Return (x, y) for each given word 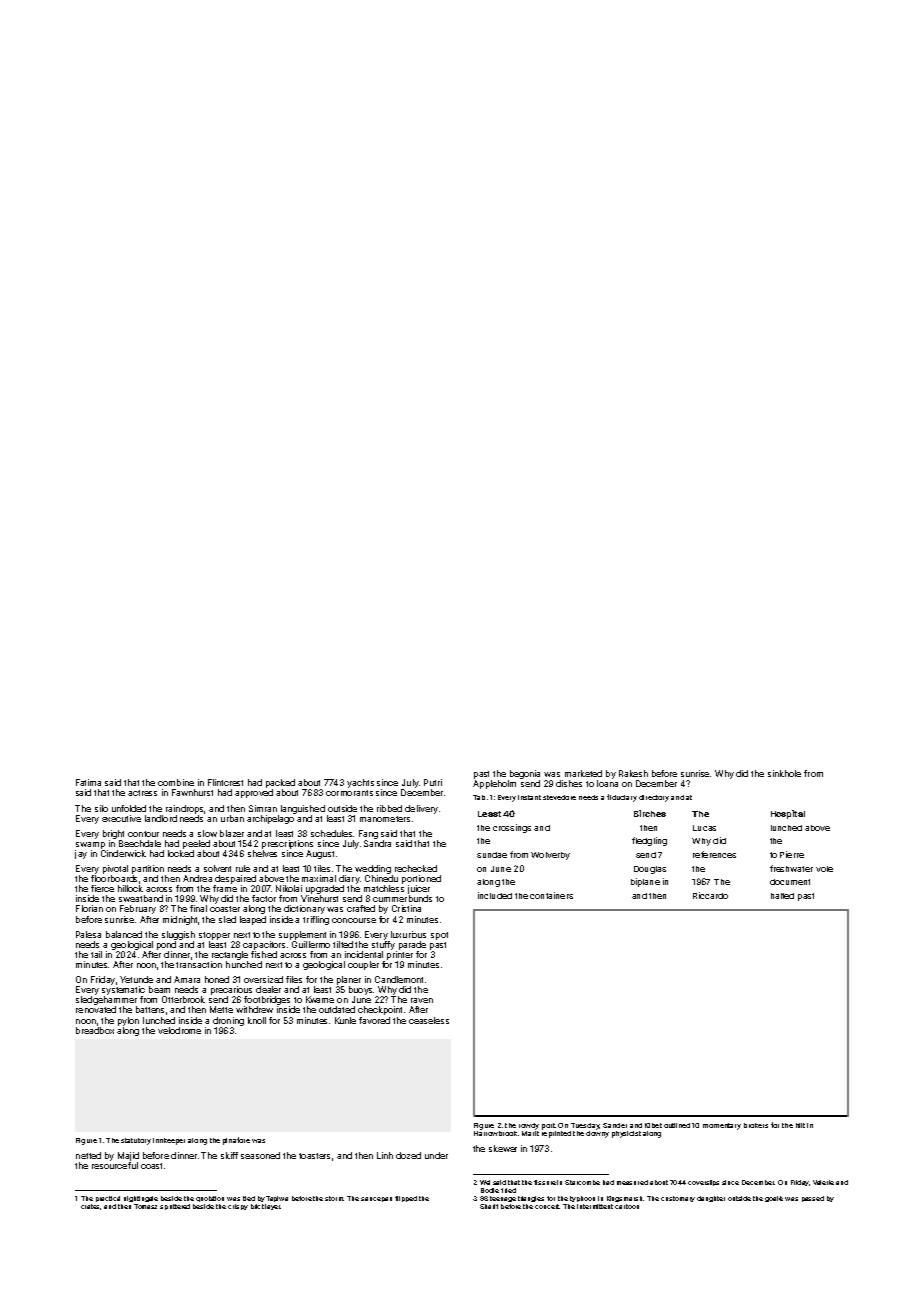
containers (551, 895)
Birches (650, 813)
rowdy (529, 1126)
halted (782, 896)
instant (529, 797)
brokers (756, 1125)
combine (176, 782)
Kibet (653, 1125)
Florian (89, 908)
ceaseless (429, 1020)
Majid (128, 1156)
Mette (221, 1009)
